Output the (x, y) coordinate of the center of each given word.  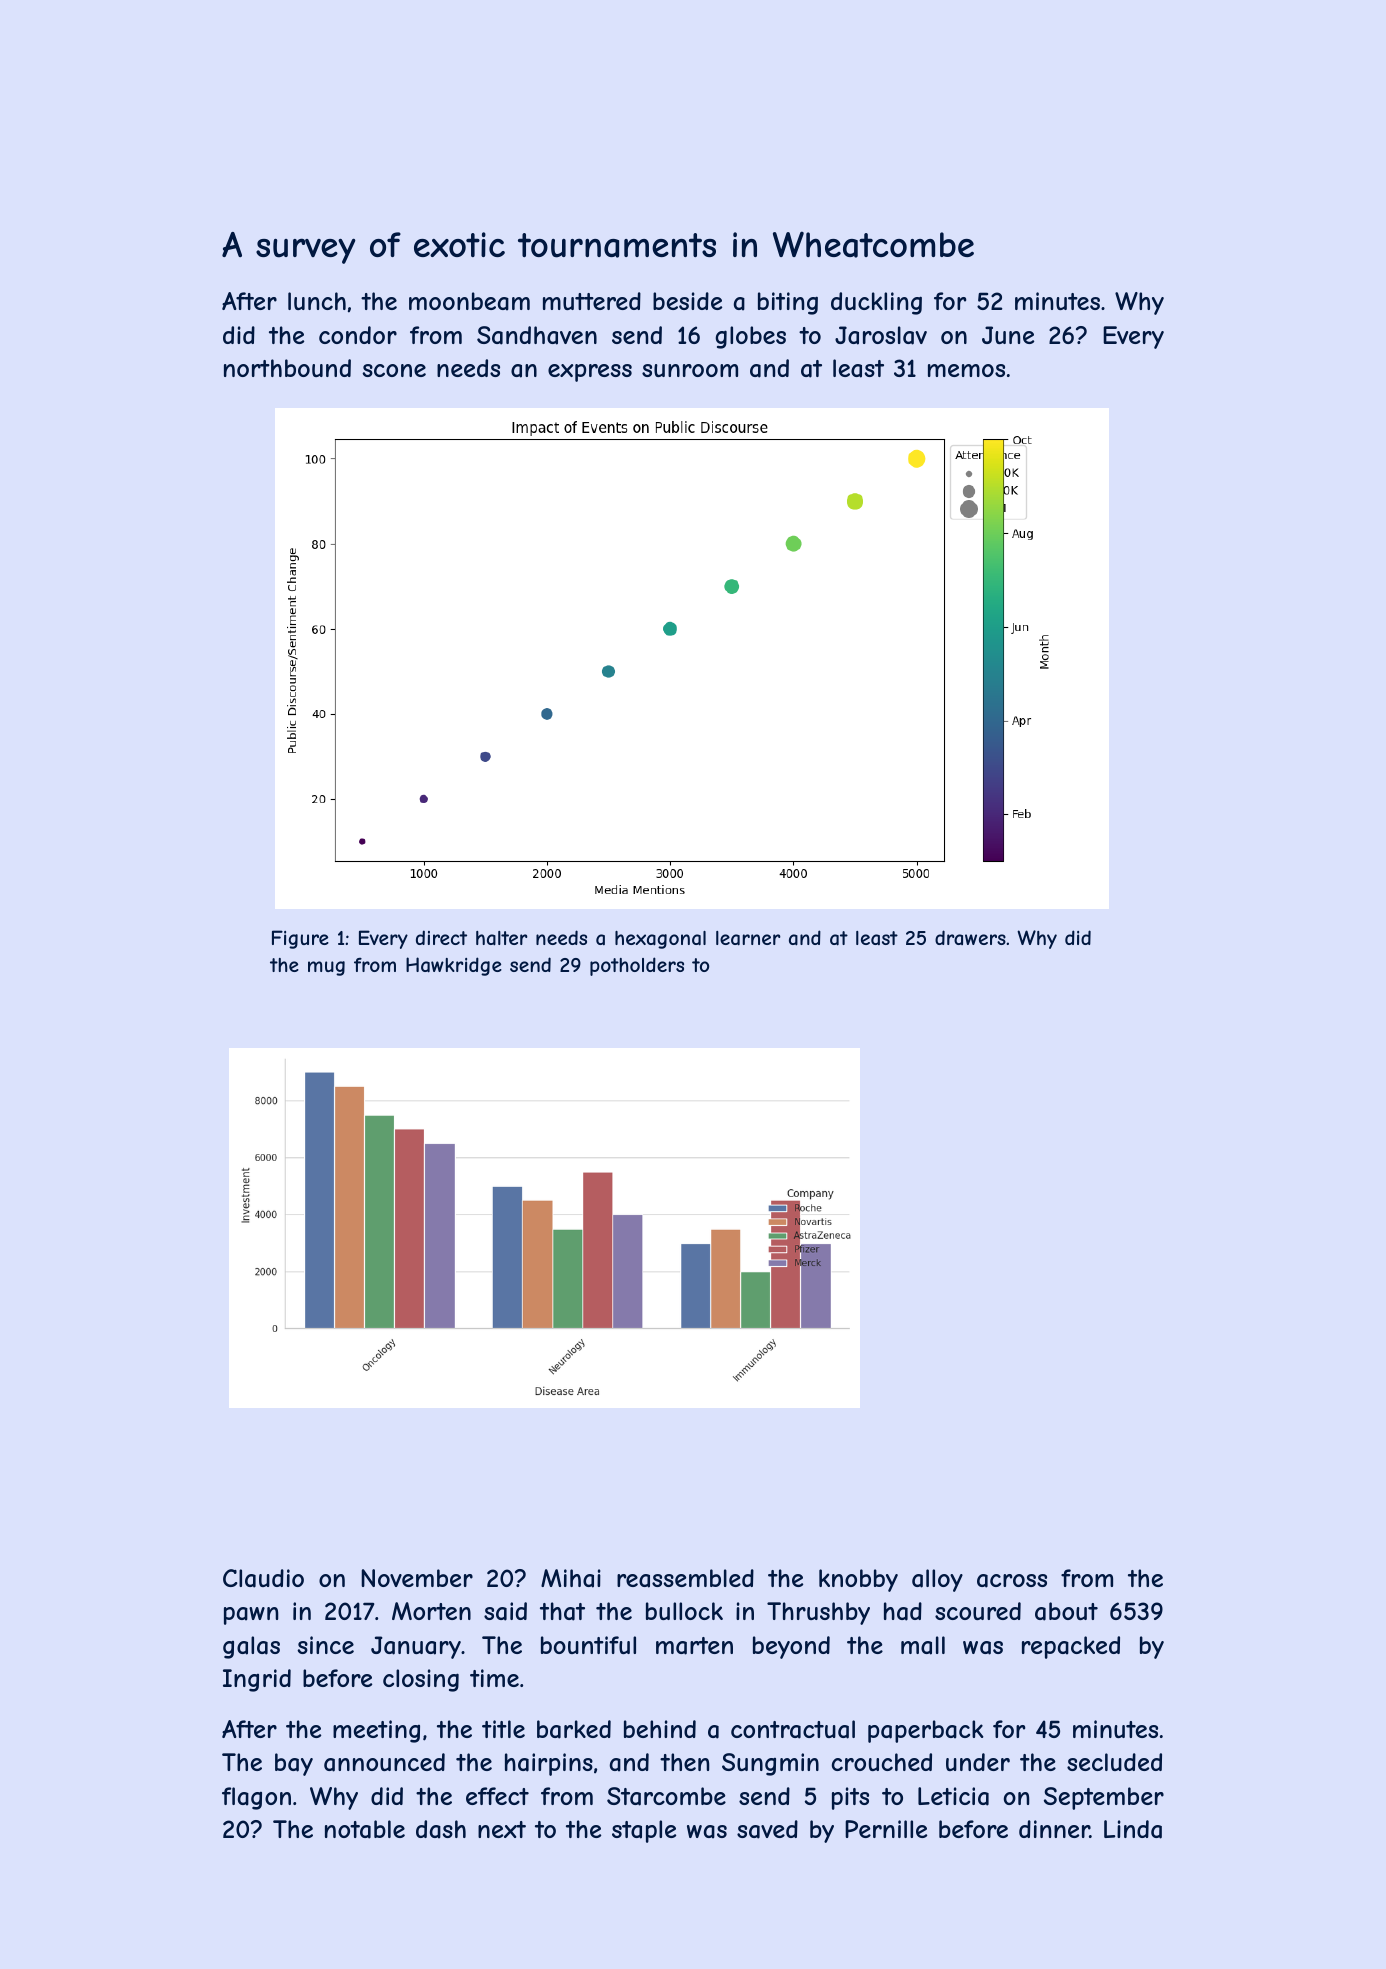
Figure (300, 939)
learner (748, 938)
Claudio (263, 1578)
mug (326, 968)
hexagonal (660, 940)
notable (365, 1829)
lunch (317, 301)
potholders (637, 966)
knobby (858, 1580)
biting (788, 303)
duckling (876, 303)
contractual (793, 1729)
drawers (970, 937)
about (1066, 1611)
